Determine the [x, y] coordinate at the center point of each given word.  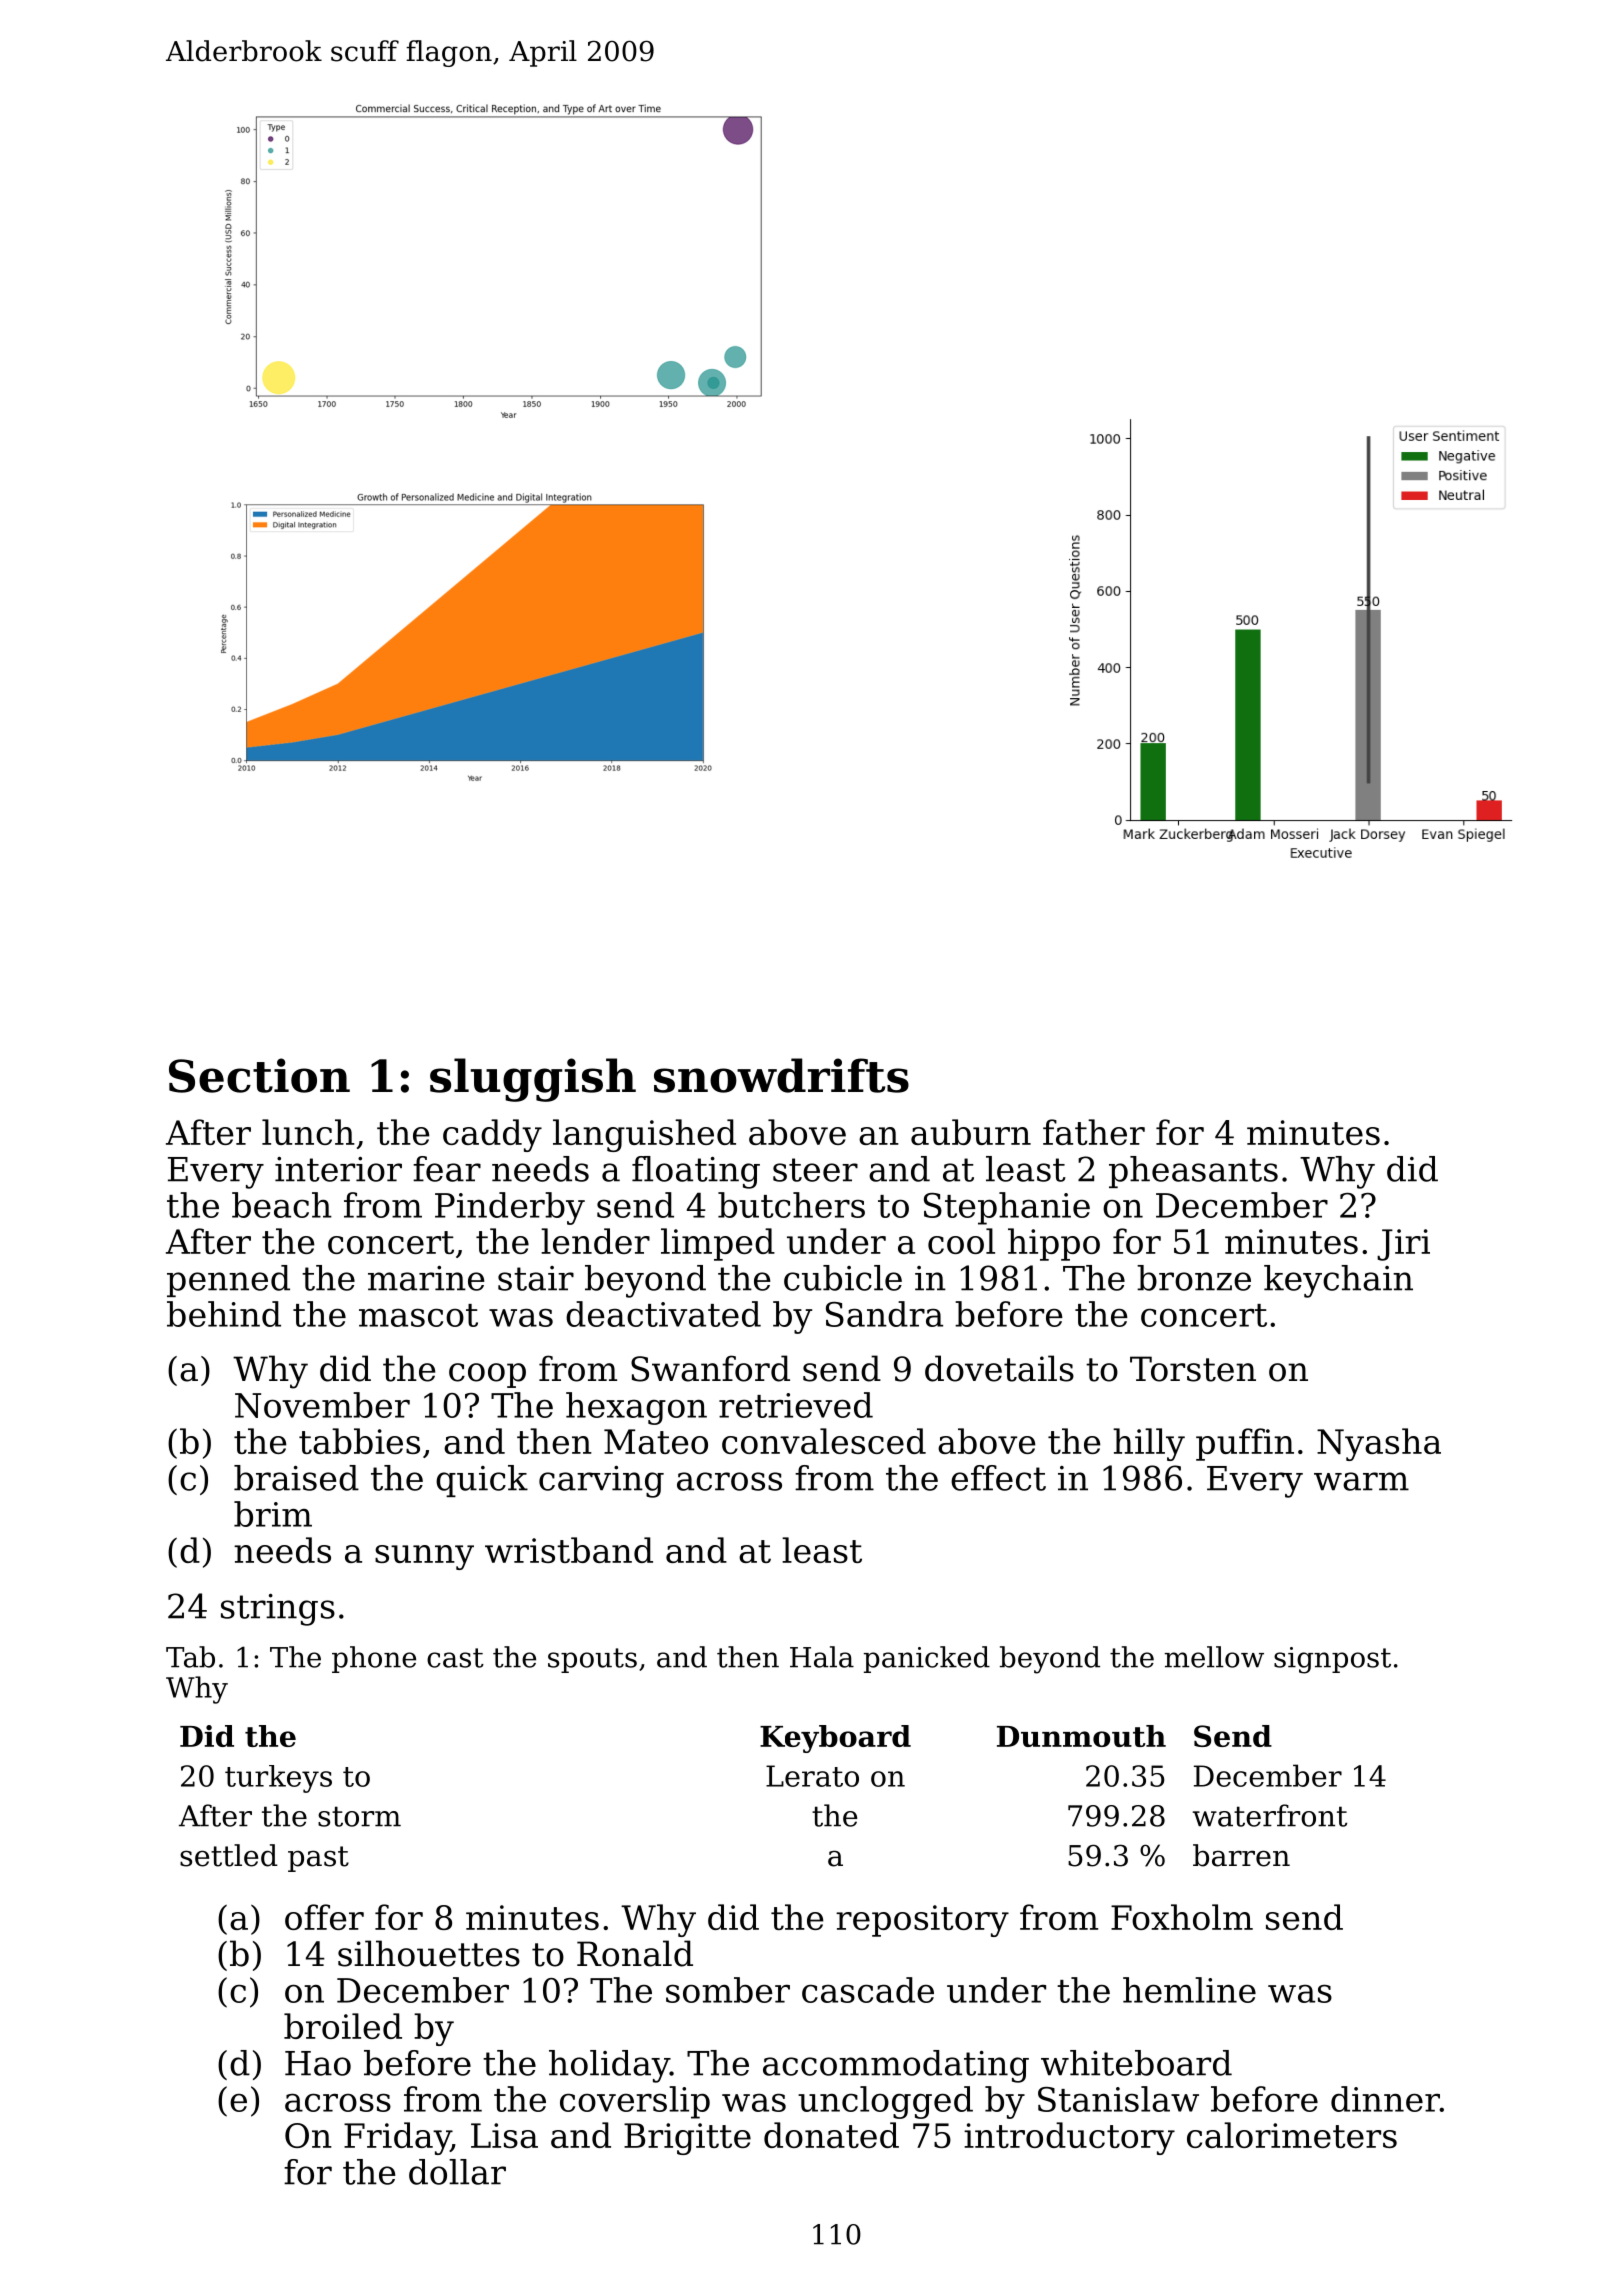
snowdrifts [781, 1075]
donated [831, 2135]
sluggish [533, 1080]
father [1094, 1132]
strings [278, 1610]
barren [1241, 1855]
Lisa [504, 2135]
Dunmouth [1081, 1736]
